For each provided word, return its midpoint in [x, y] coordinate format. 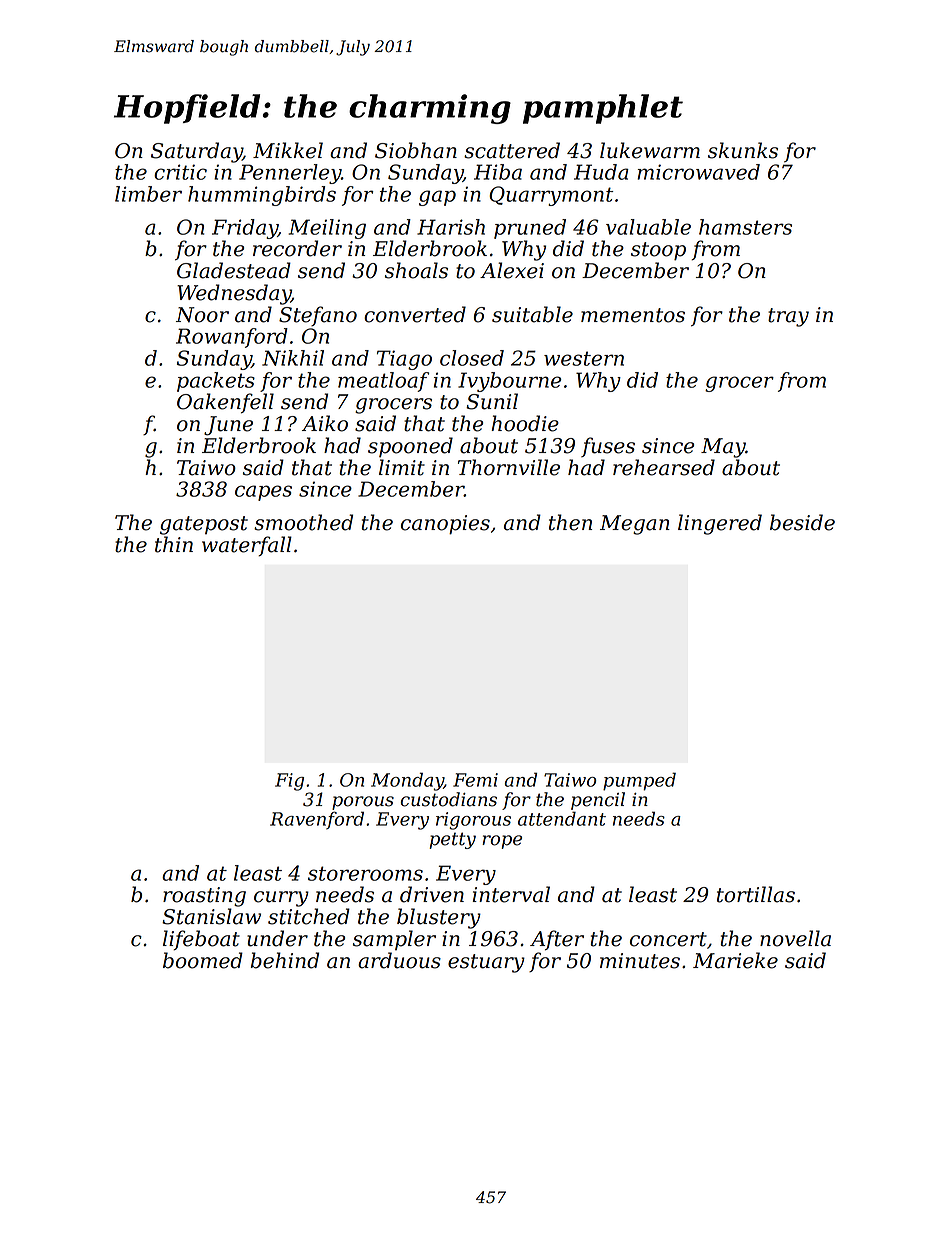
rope [502, 842]
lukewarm [650, 150]
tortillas [756, 894]
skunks [743, 150]
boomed [203, 960]
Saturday [196, 152]
